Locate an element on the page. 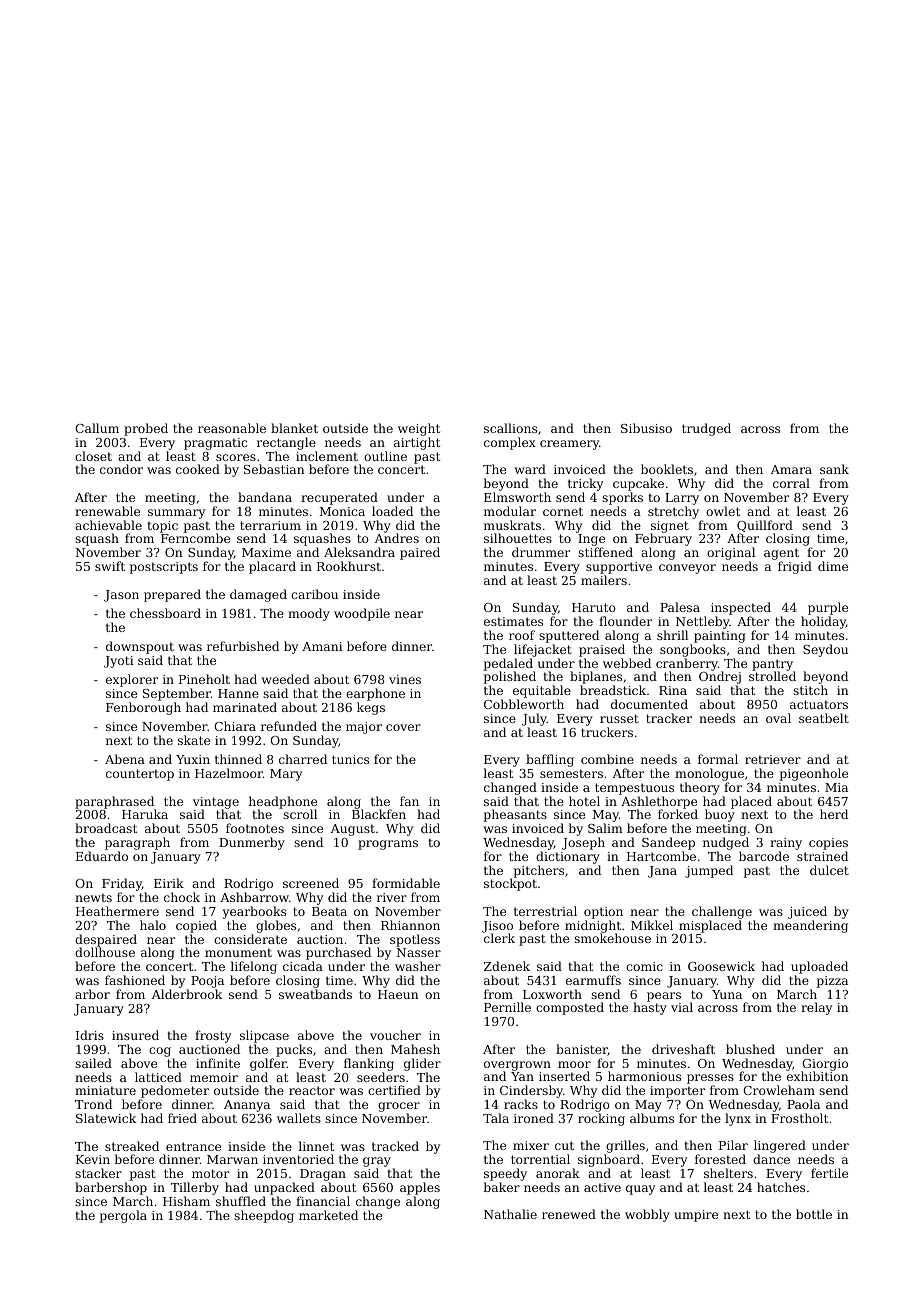 This image has height=1308, width=924. Heathermere is located at coordinates (117, 911).
